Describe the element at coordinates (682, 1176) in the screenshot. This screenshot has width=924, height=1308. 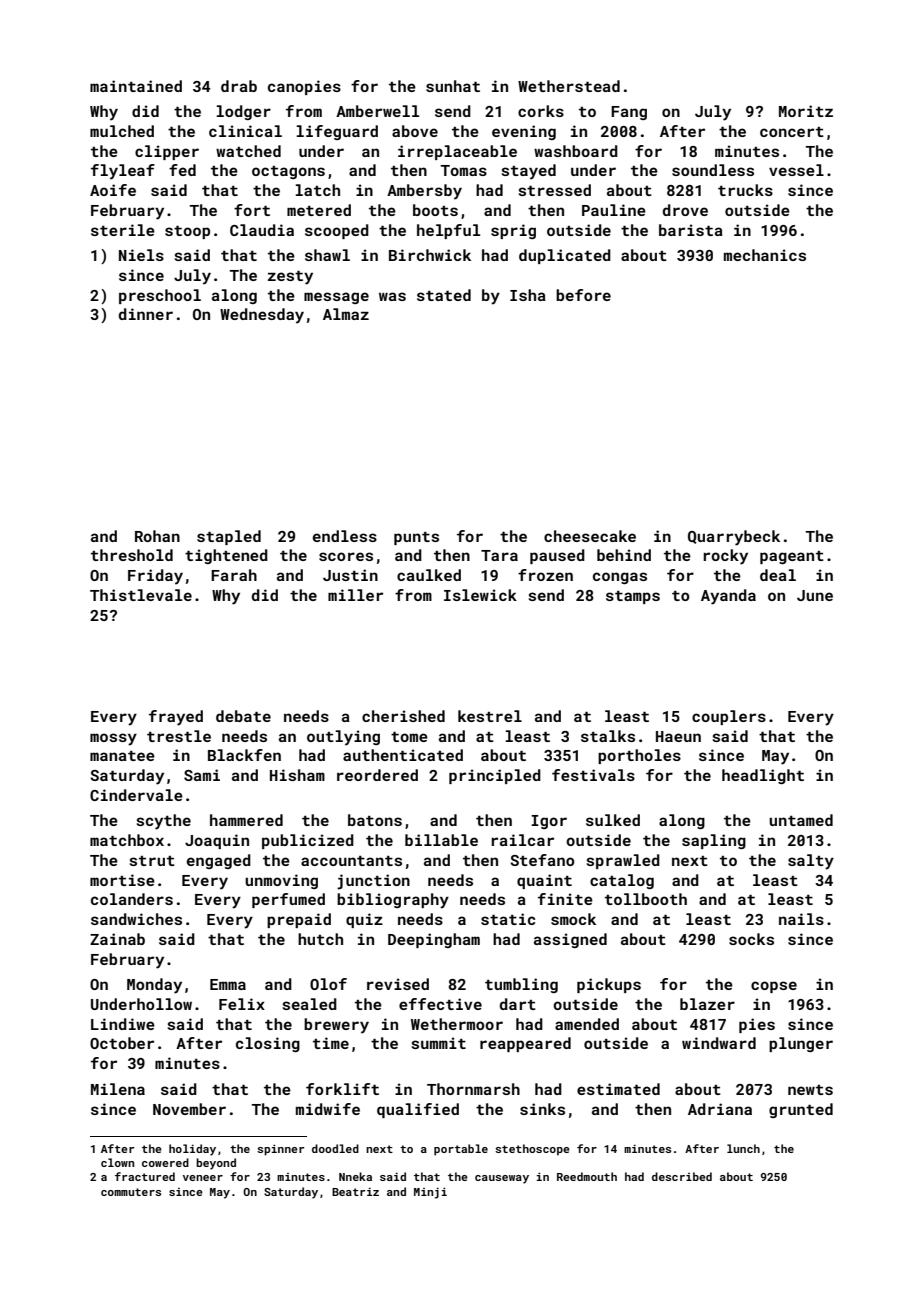
I see `described` at that location.
